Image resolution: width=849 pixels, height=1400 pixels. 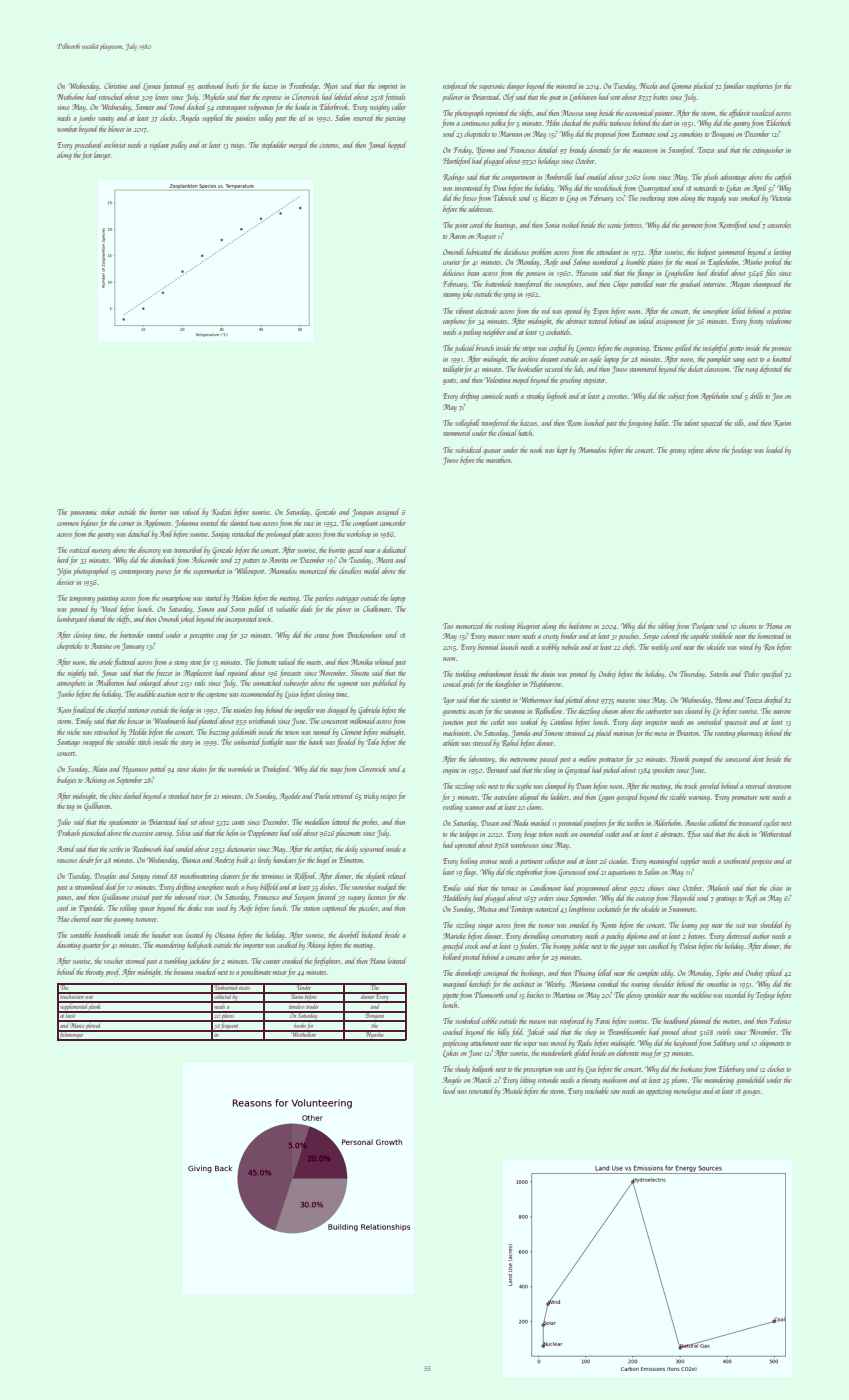 What do you see at coordinates (709, 721) in the page?
I see `unrivaled` at bounding box center [709, 721].
